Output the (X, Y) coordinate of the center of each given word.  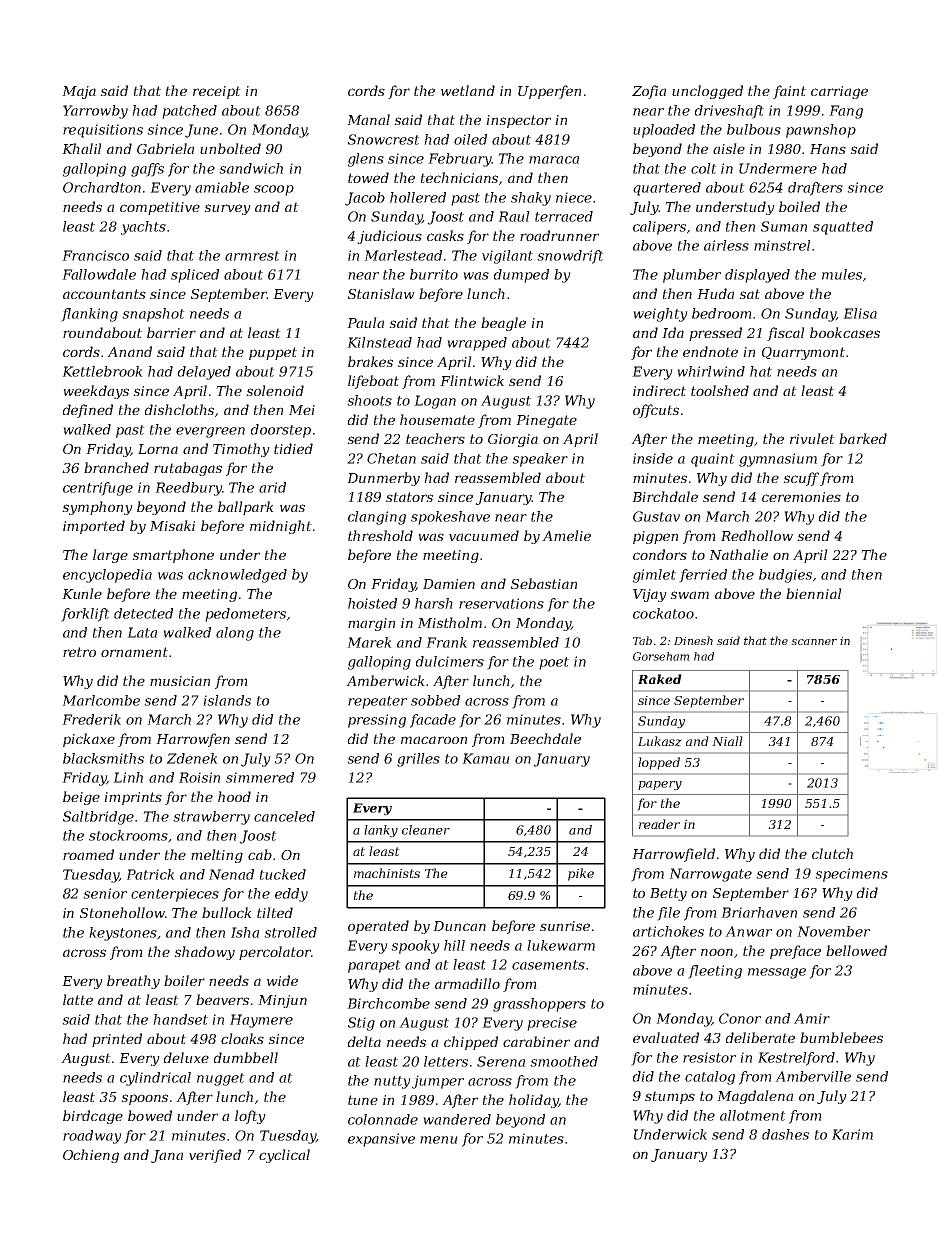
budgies (785, 576)
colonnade (383, 1119)
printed (117, 1040)
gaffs (147, 170)
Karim (852, 1134)
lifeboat (373, 382)
